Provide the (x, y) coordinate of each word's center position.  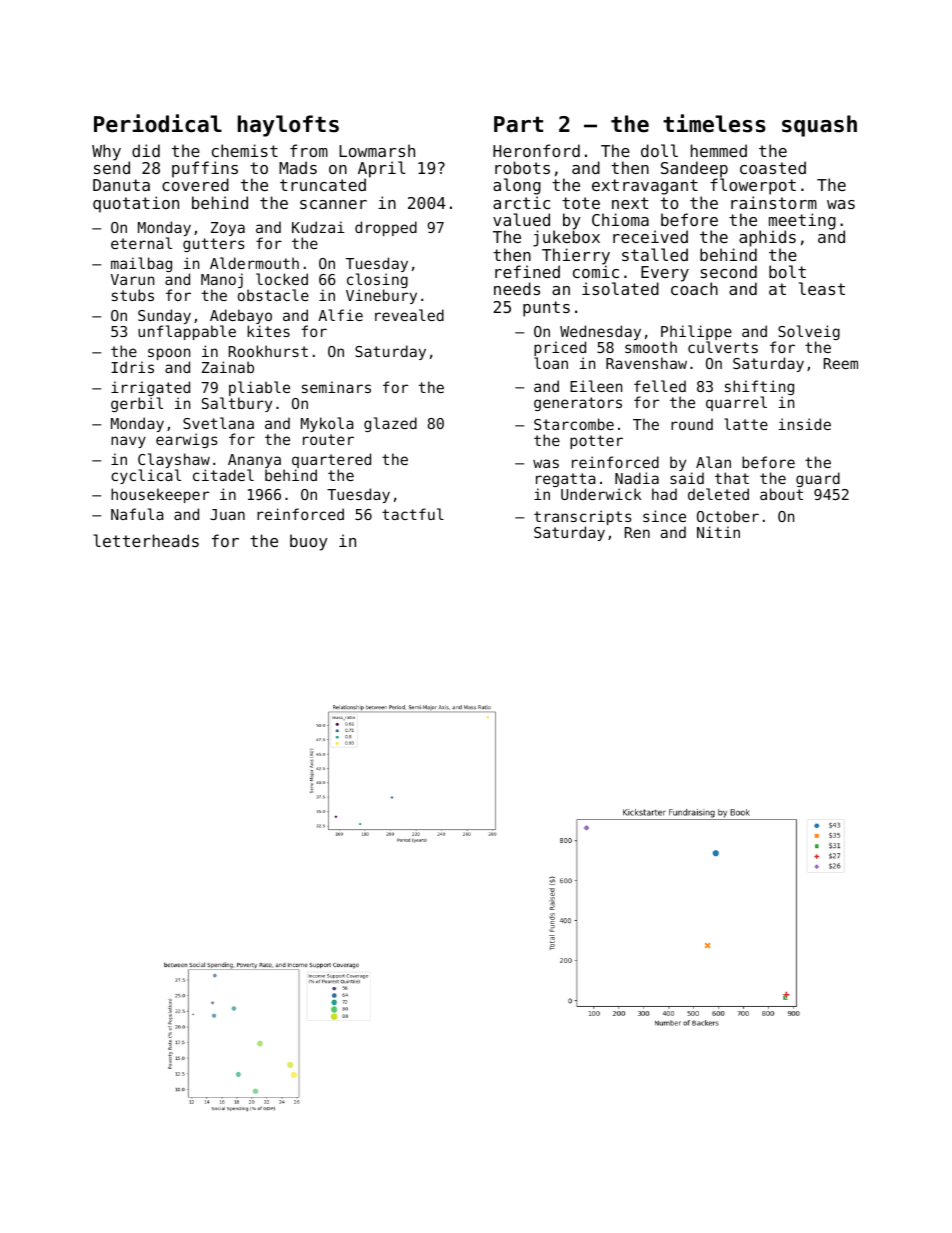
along (517, 186)
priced (560, 349)
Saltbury (237, 404)
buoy (309, 542)
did (146, 150)
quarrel (736, 403)
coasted (773, 167)
